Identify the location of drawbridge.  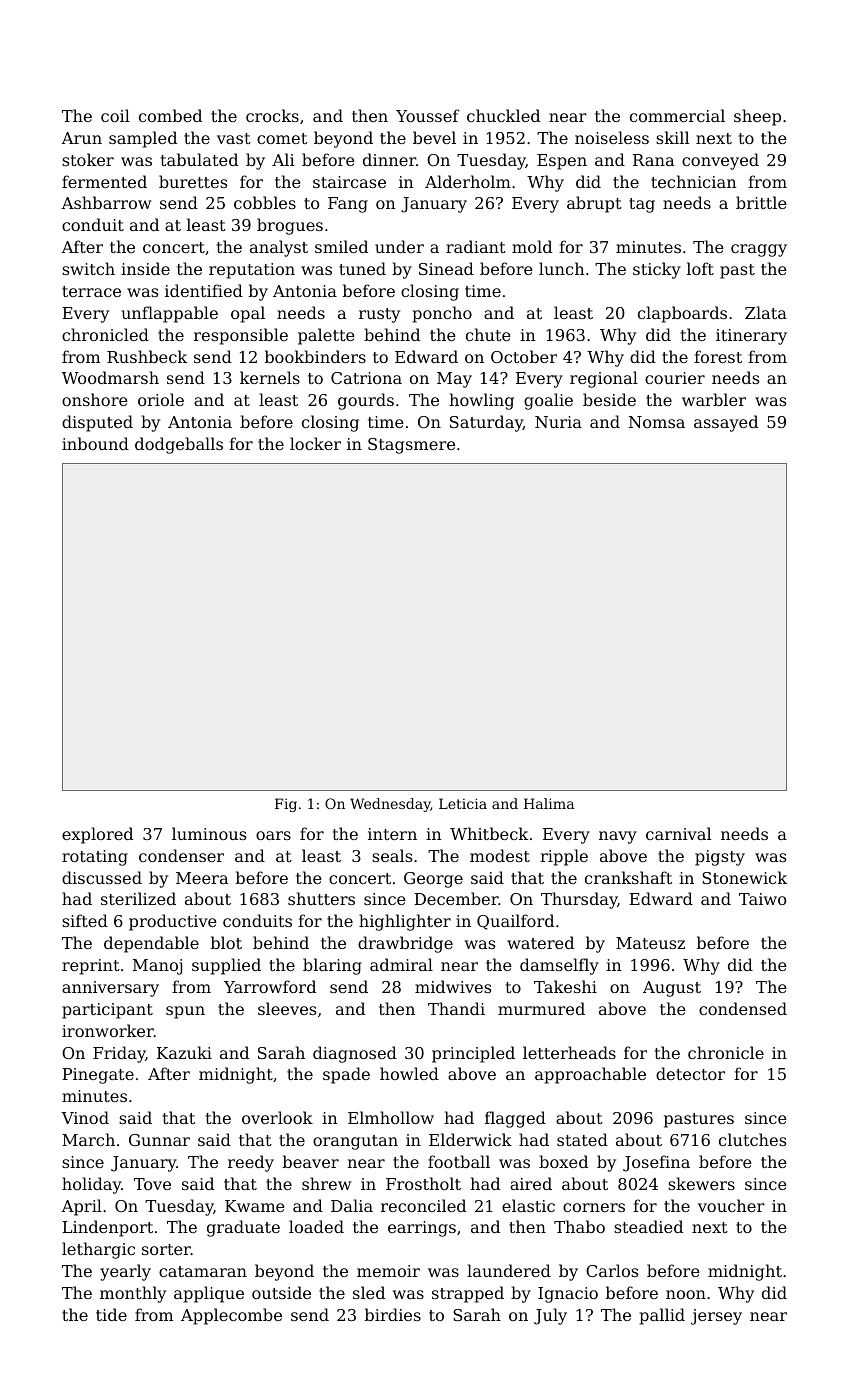
(405, 944).
